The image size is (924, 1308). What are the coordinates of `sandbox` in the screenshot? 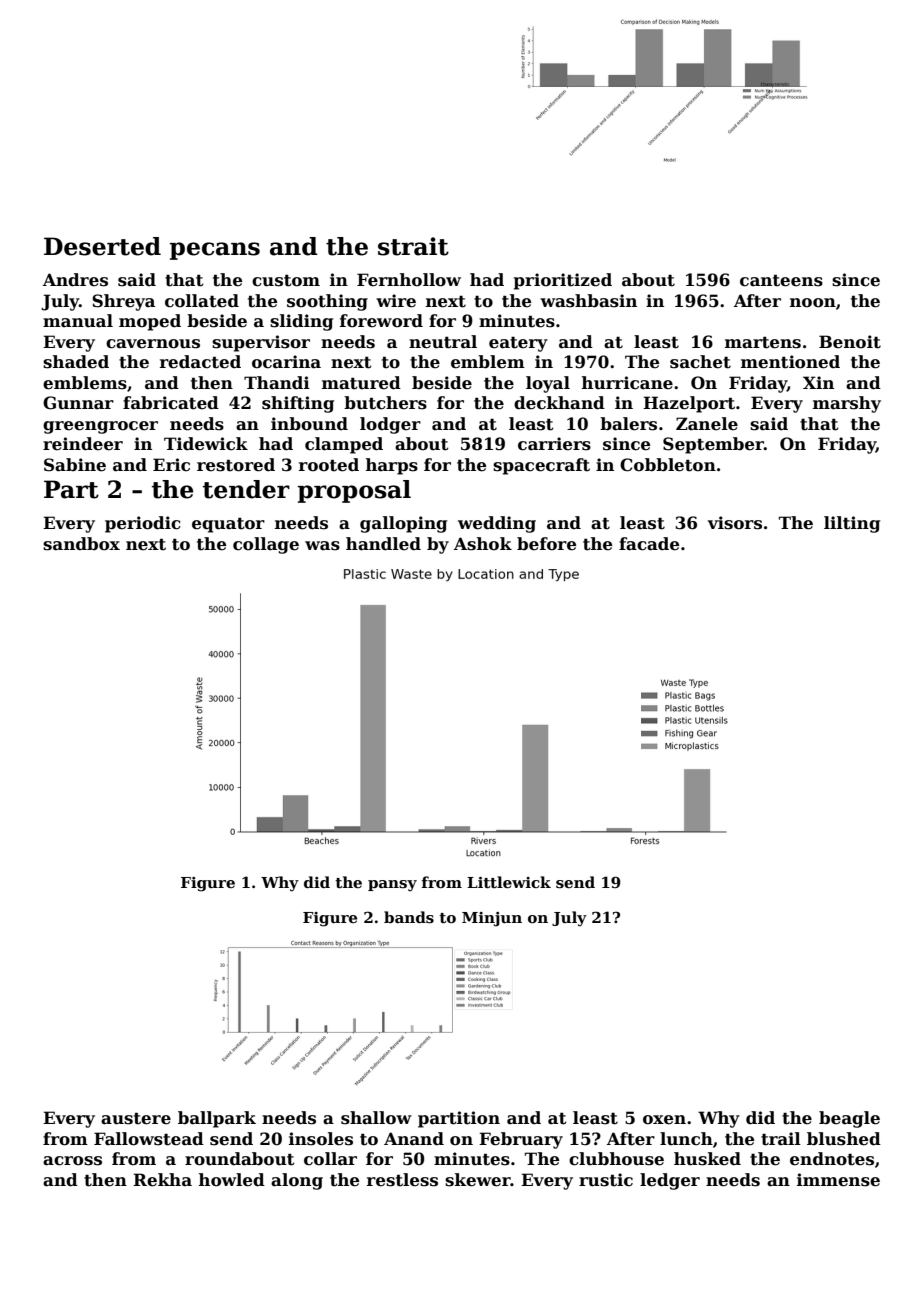 It's located at (81, 544).
